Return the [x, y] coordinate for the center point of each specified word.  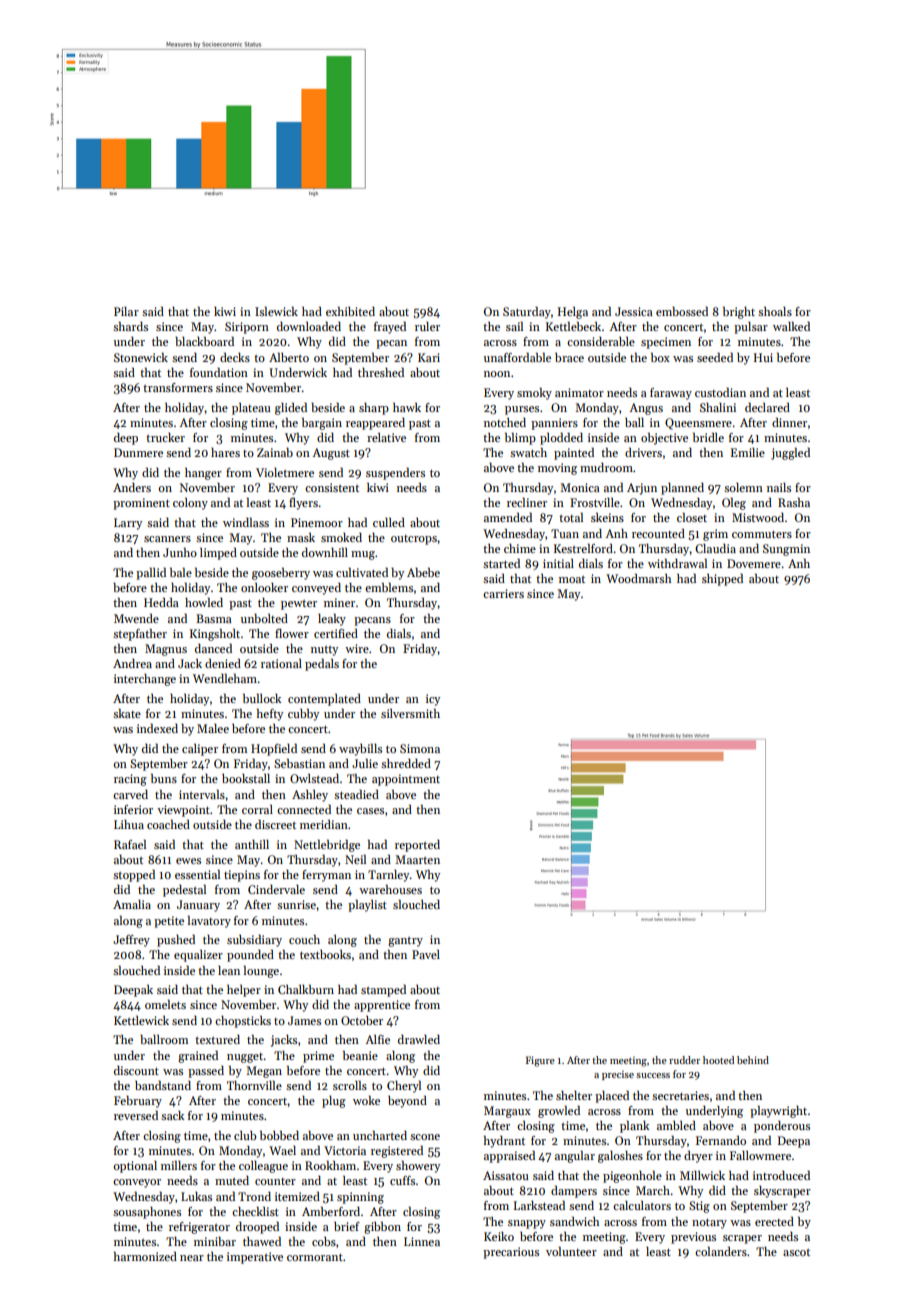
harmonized [145, 1256]
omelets [165, 1004]
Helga [573, 313]
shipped [722, 580]
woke [366, 1100]
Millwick [702, 1175]
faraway [671, 394]
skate [127, 713]
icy [433, 700]
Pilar [126, 311]
